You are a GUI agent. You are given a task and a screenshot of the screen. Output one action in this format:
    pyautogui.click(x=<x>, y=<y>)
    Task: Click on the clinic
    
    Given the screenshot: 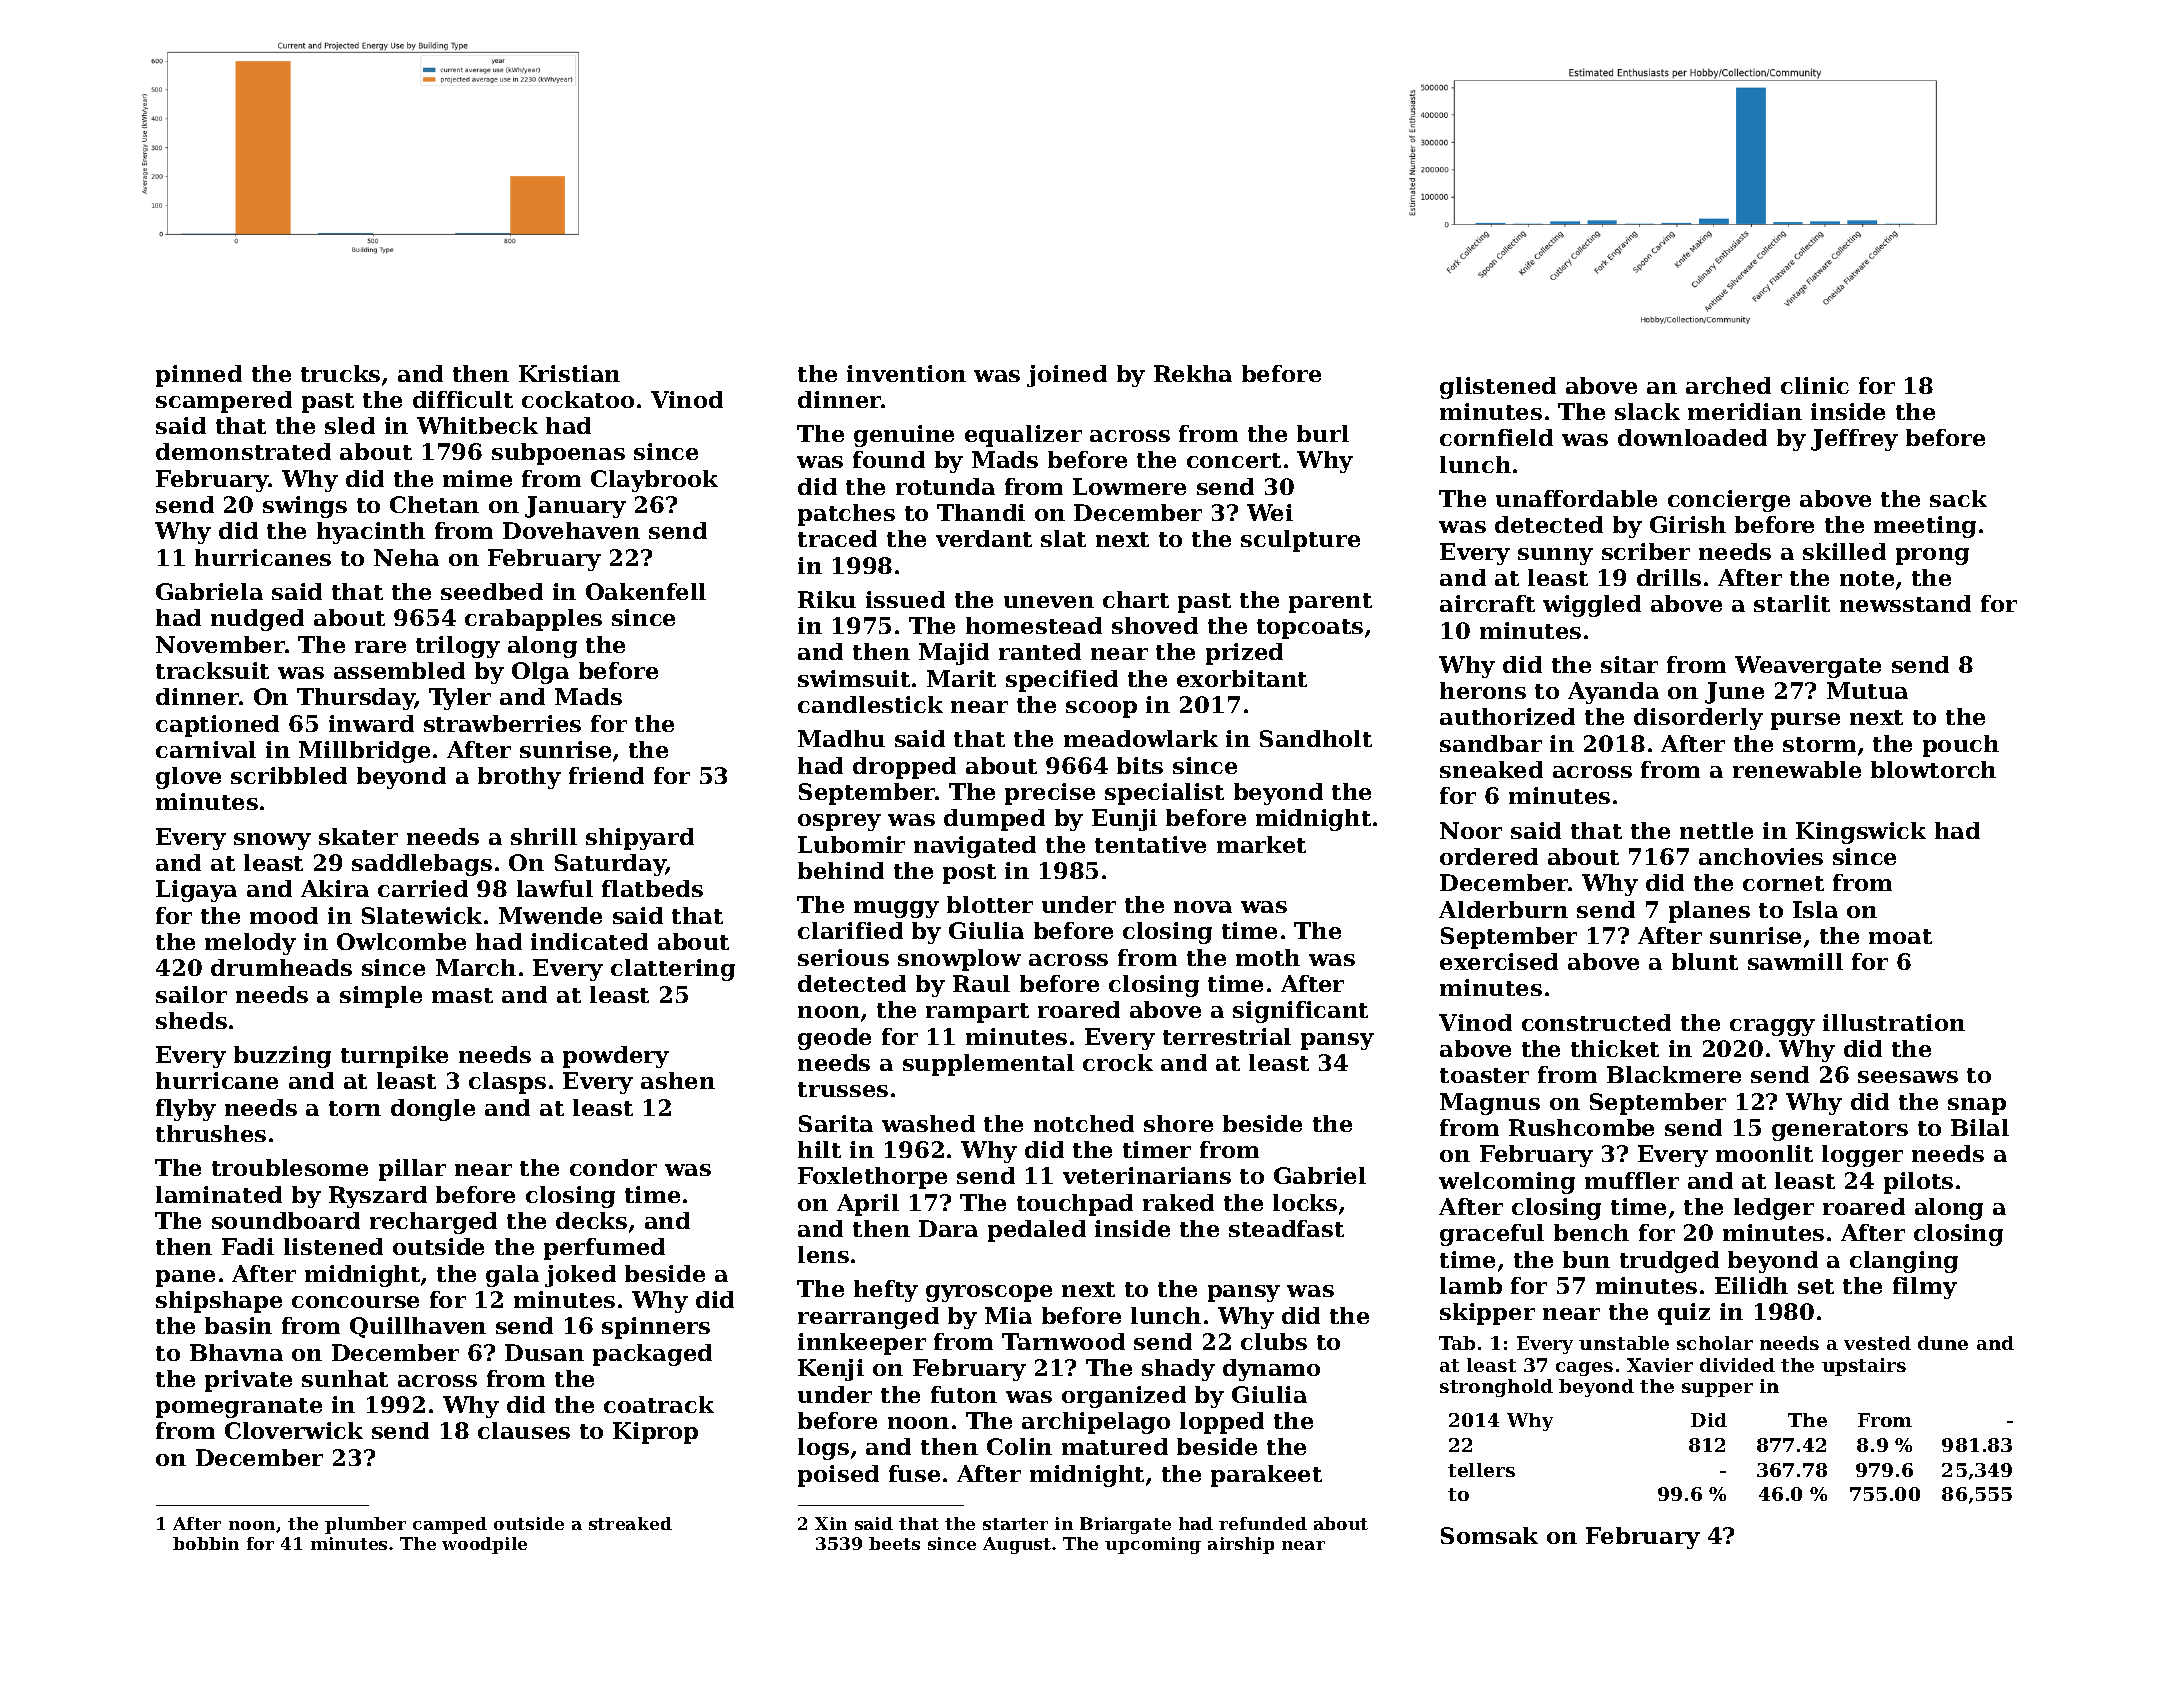 What is the action you would take?
    pyautogui.click(x=1815, y=385)
